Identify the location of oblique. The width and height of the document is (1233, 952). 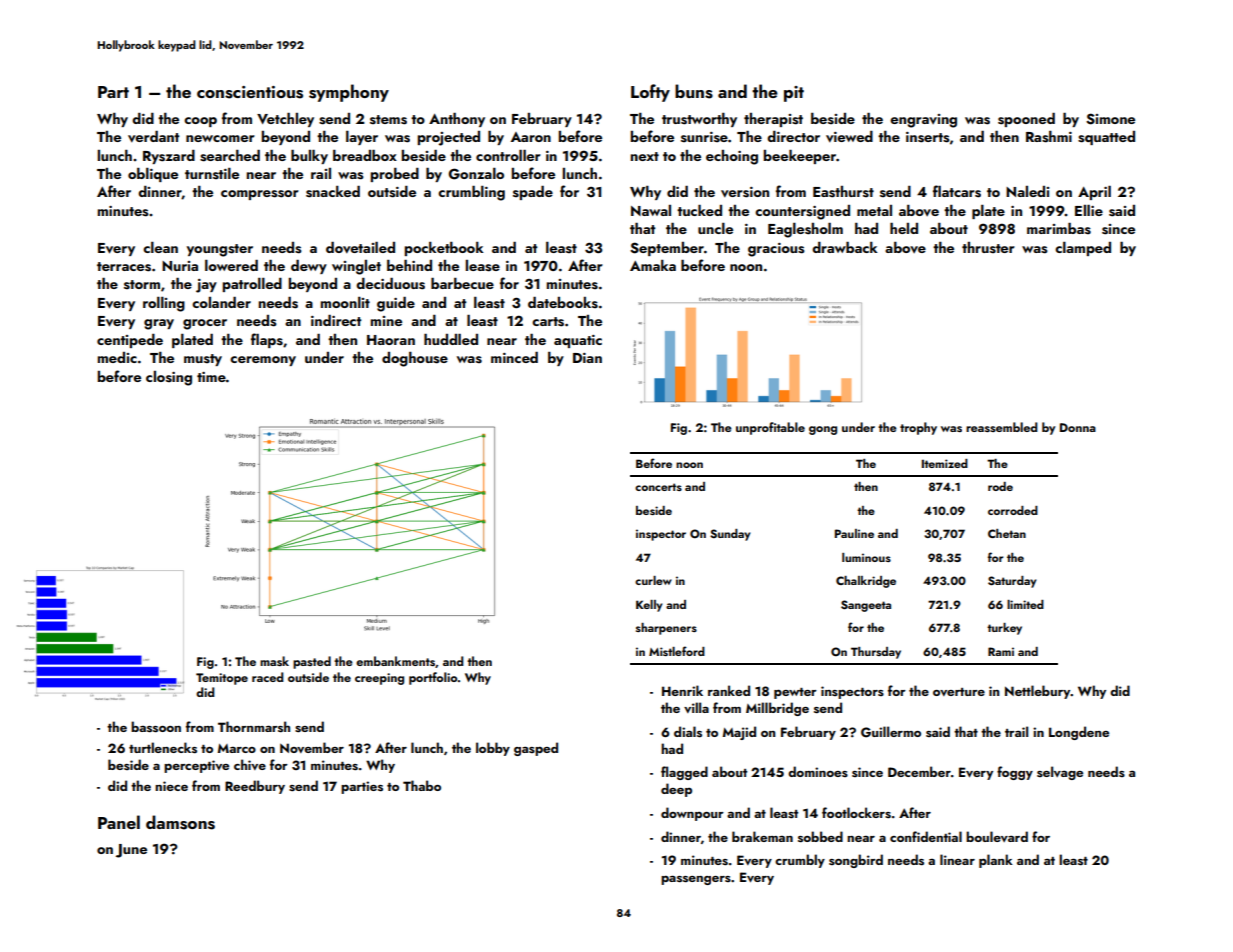
(153, 175).
